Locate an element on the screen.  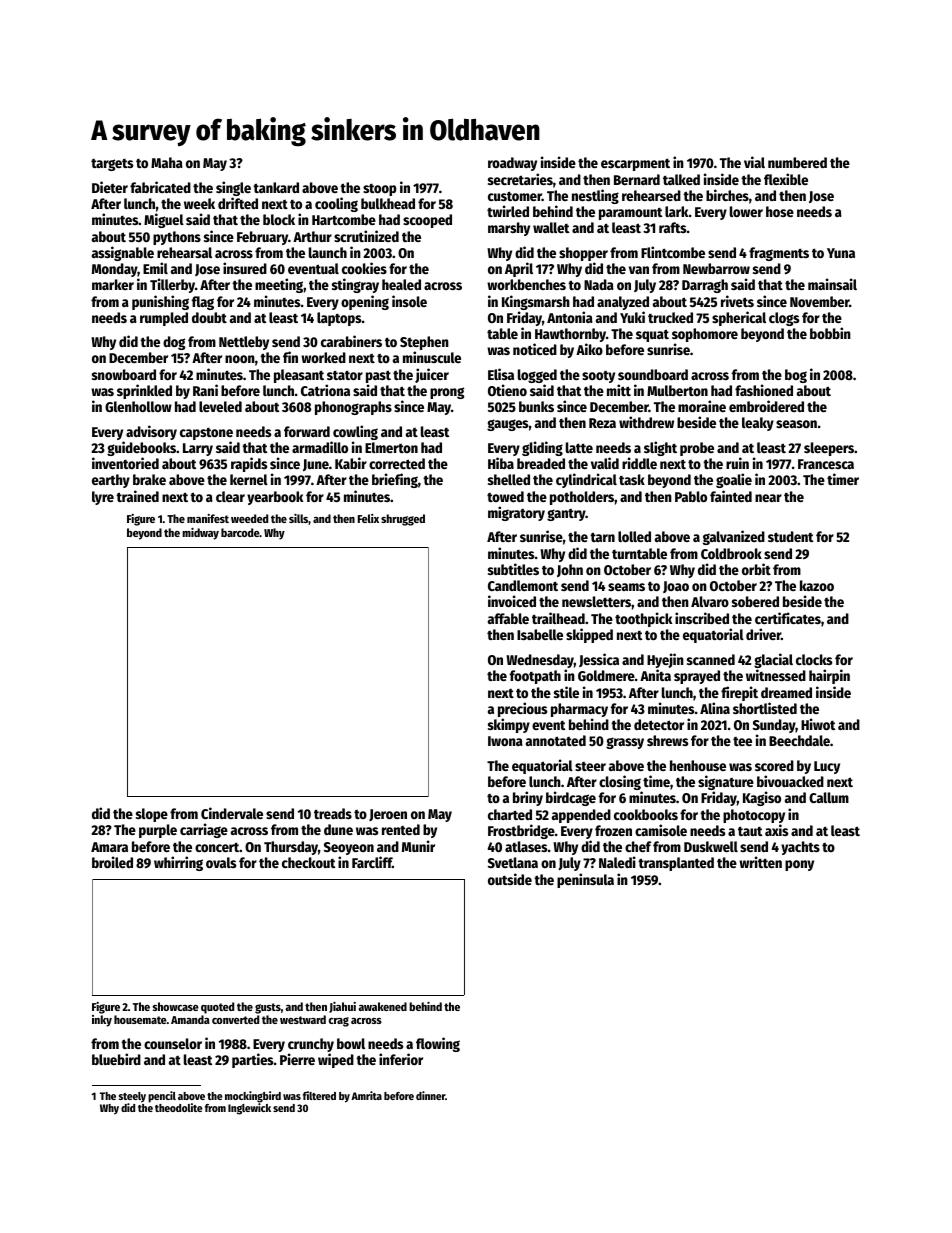
Inglewick is located at coordinates (249, 1109).
